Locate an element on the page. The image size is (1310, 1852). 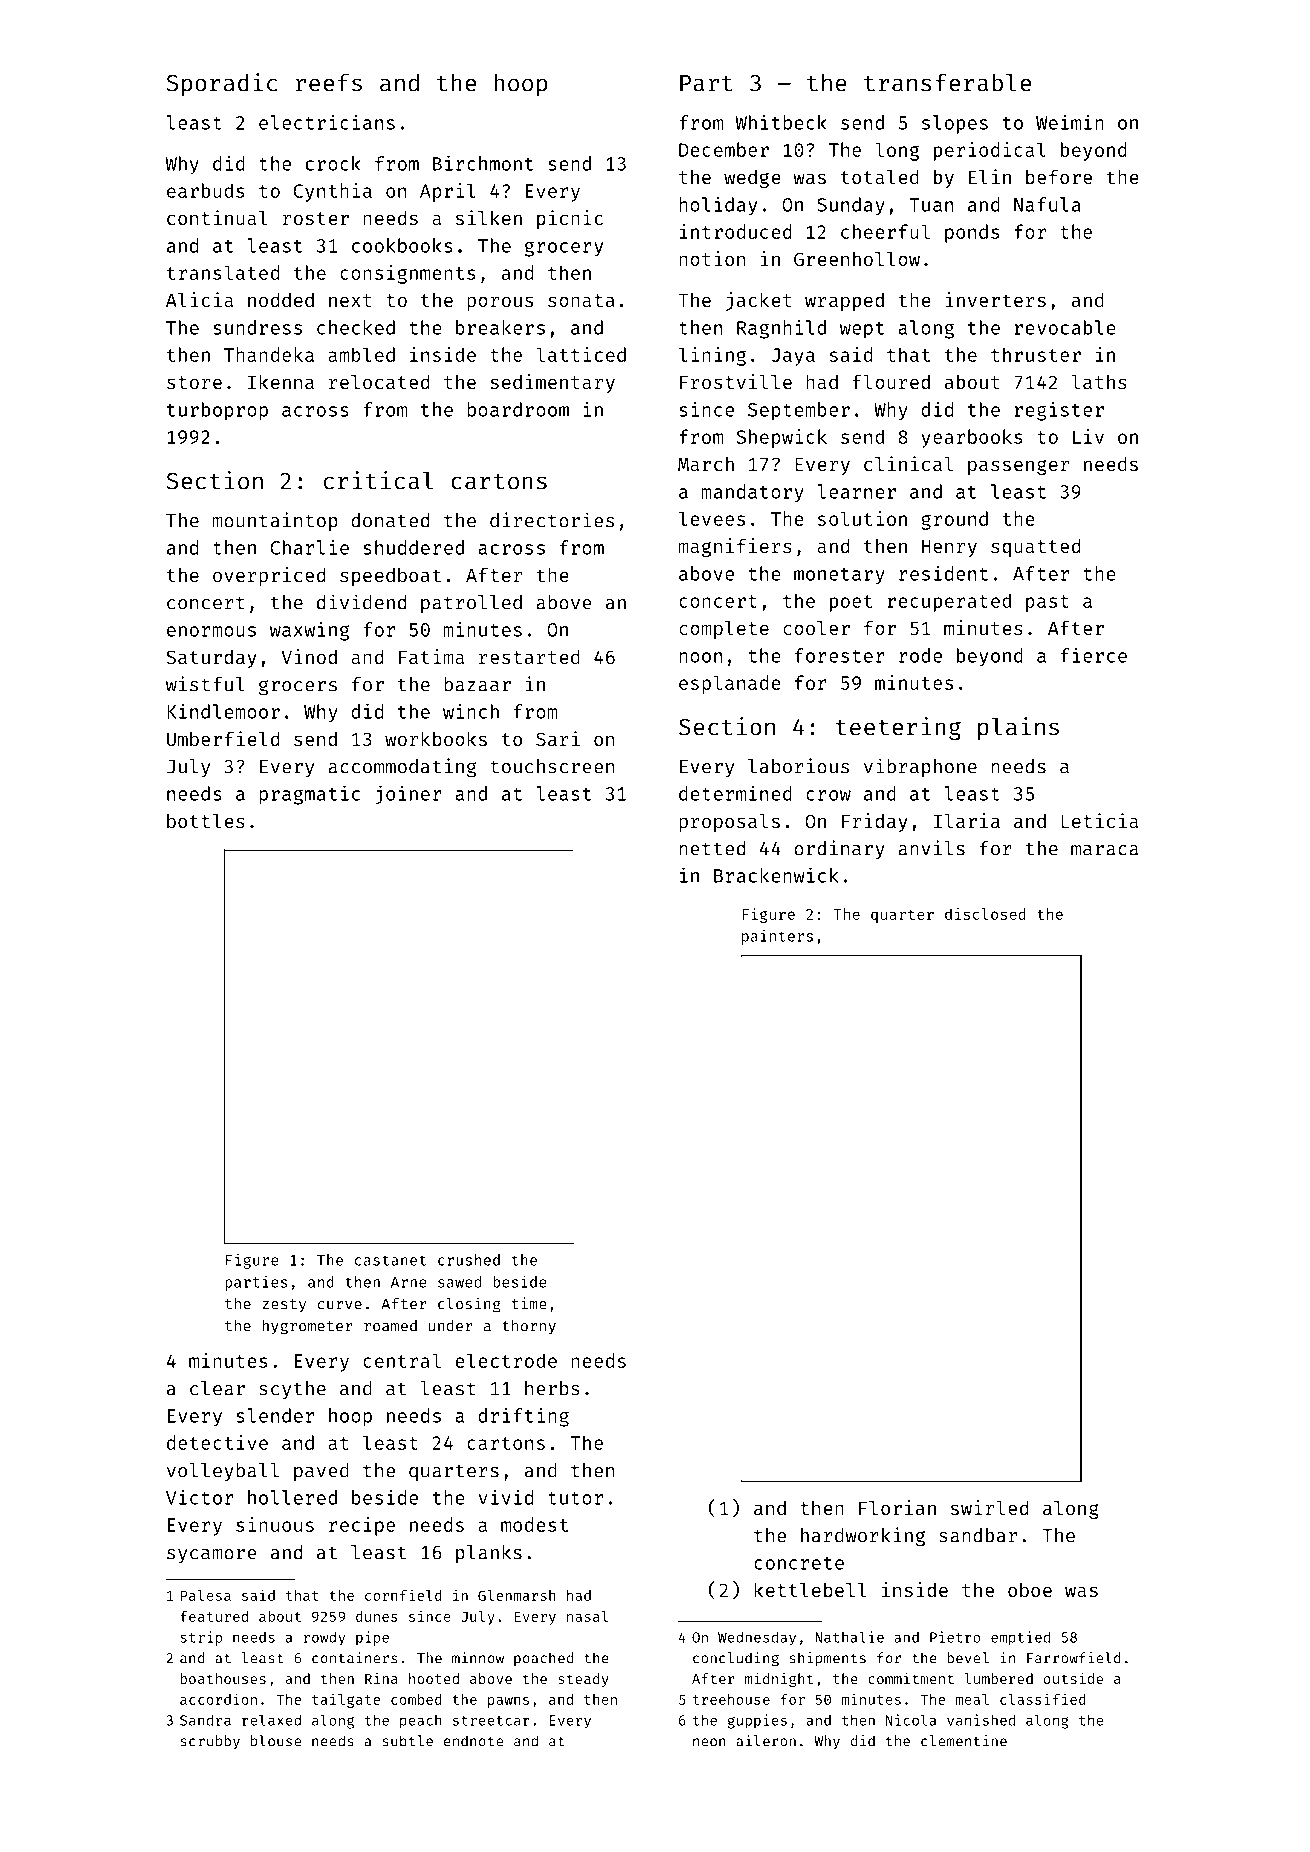
maraca is located at coordinates (1104, 850).
